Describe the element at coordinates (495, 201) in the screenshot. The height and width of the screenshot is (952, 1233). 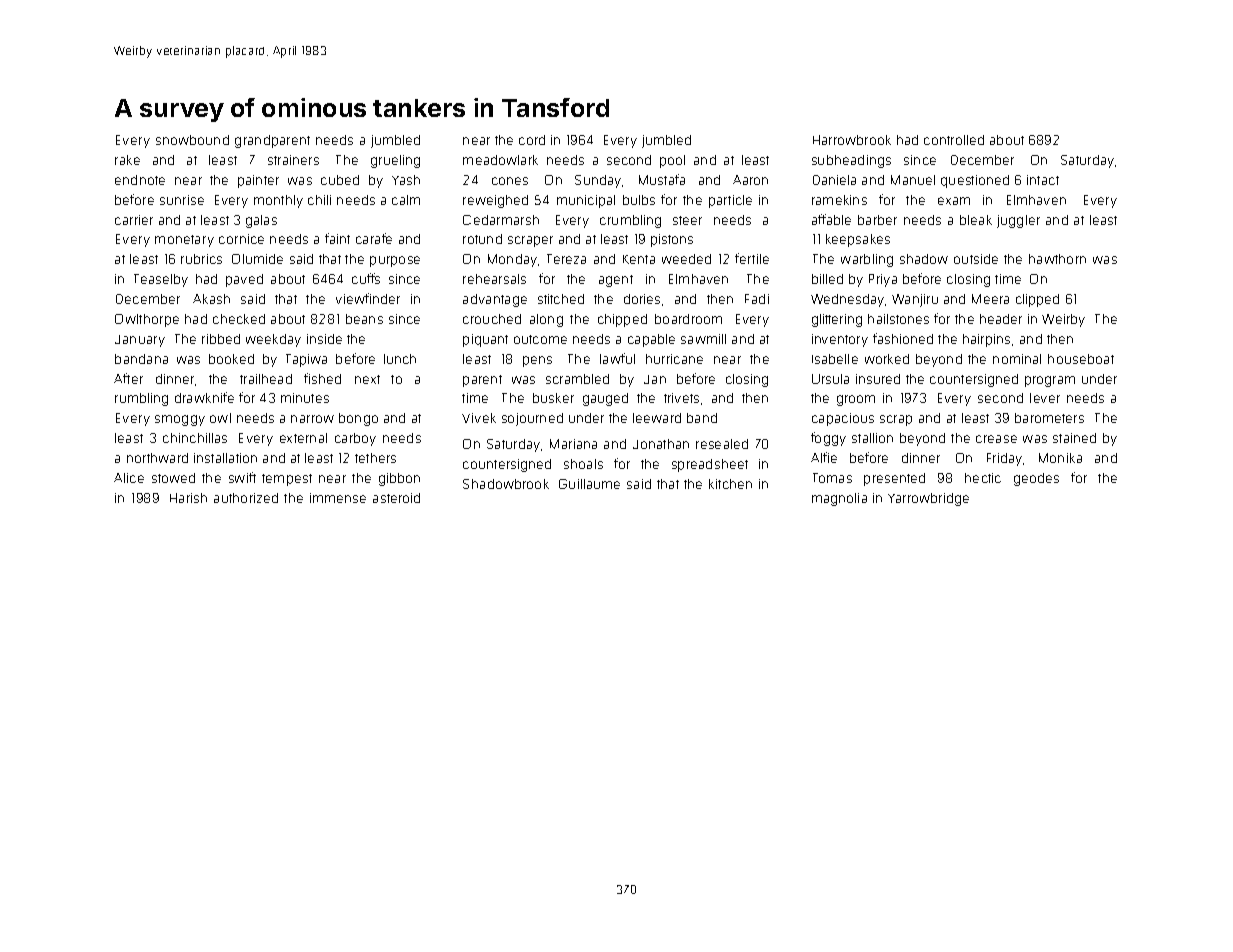
I see `reweighed` at that location.
